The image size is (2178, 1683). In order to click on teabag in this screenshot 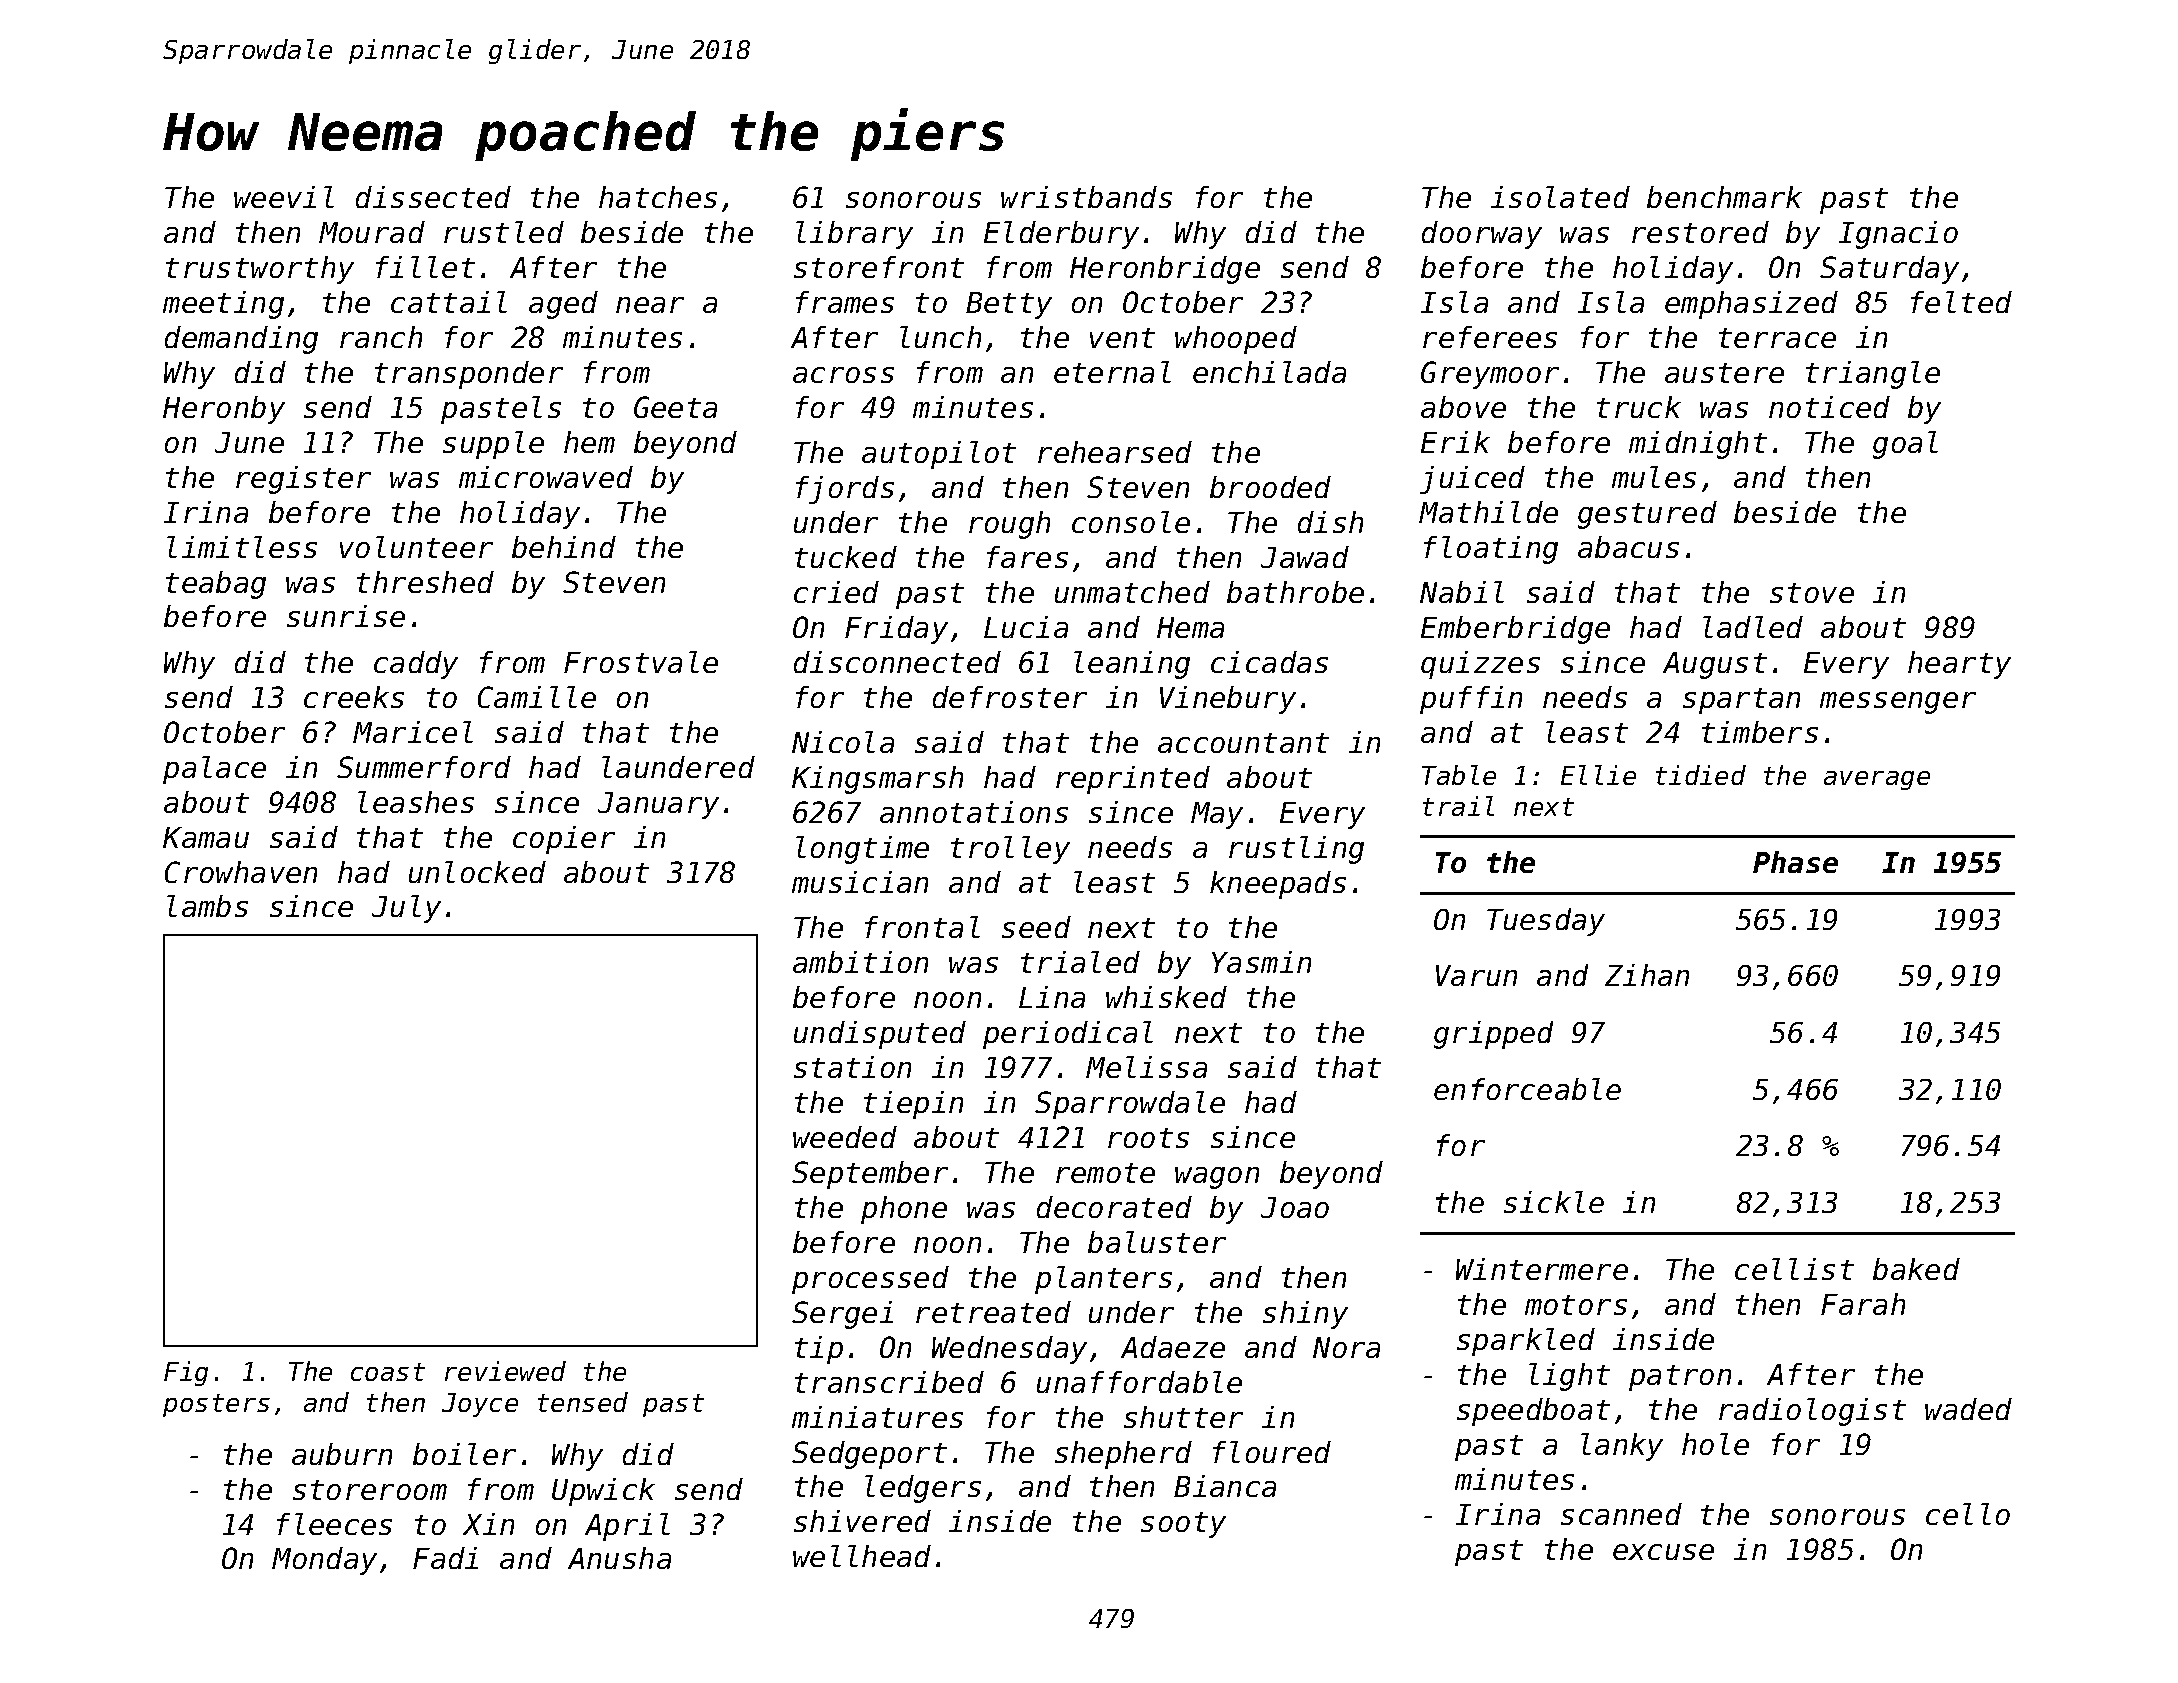, I will do `click(216, 585)`.
